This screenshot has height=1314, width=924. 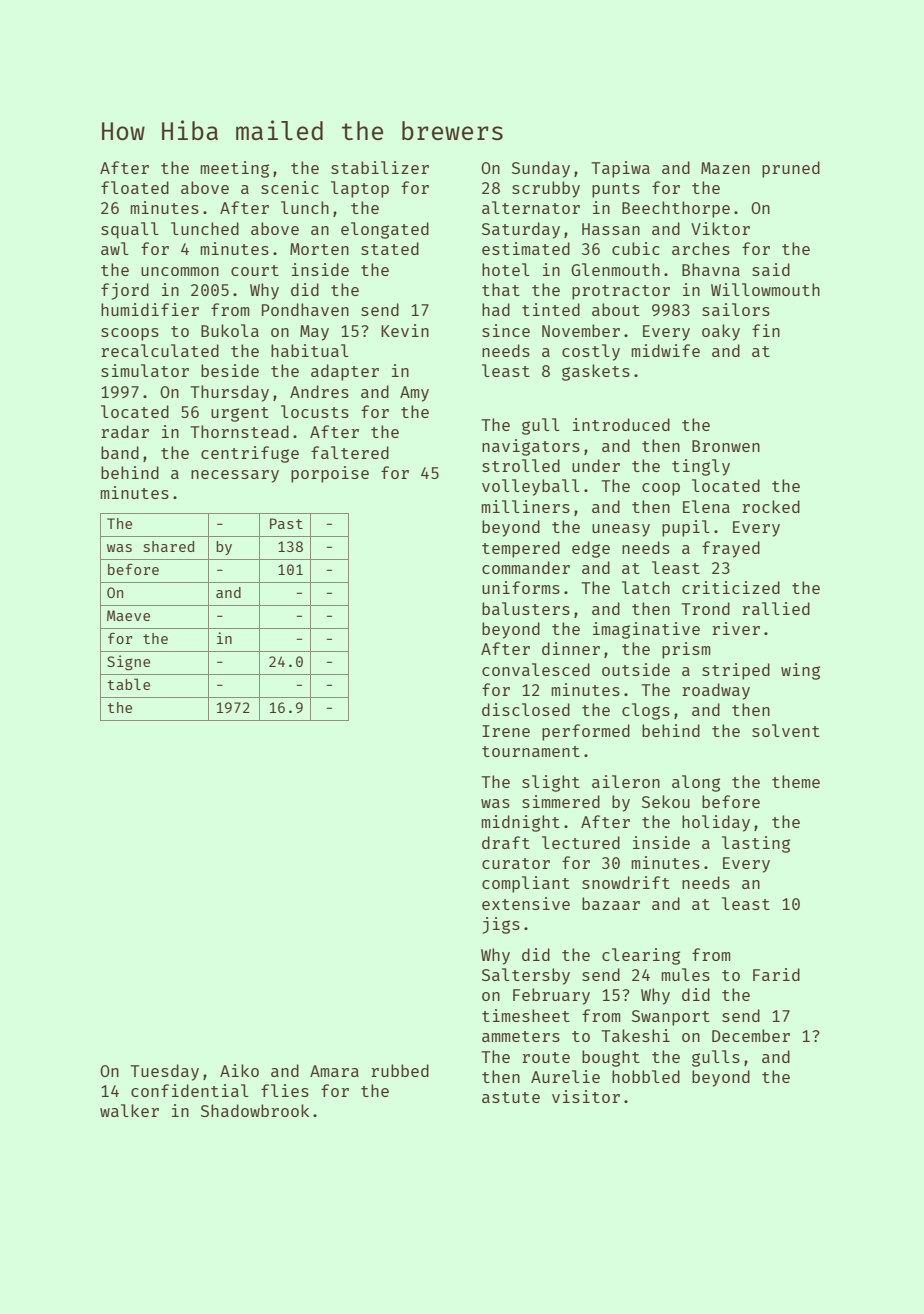 What do you see at coordinates (345, 372) in the screenshot?
I see `adapter` at bounding box center [345, 372].
